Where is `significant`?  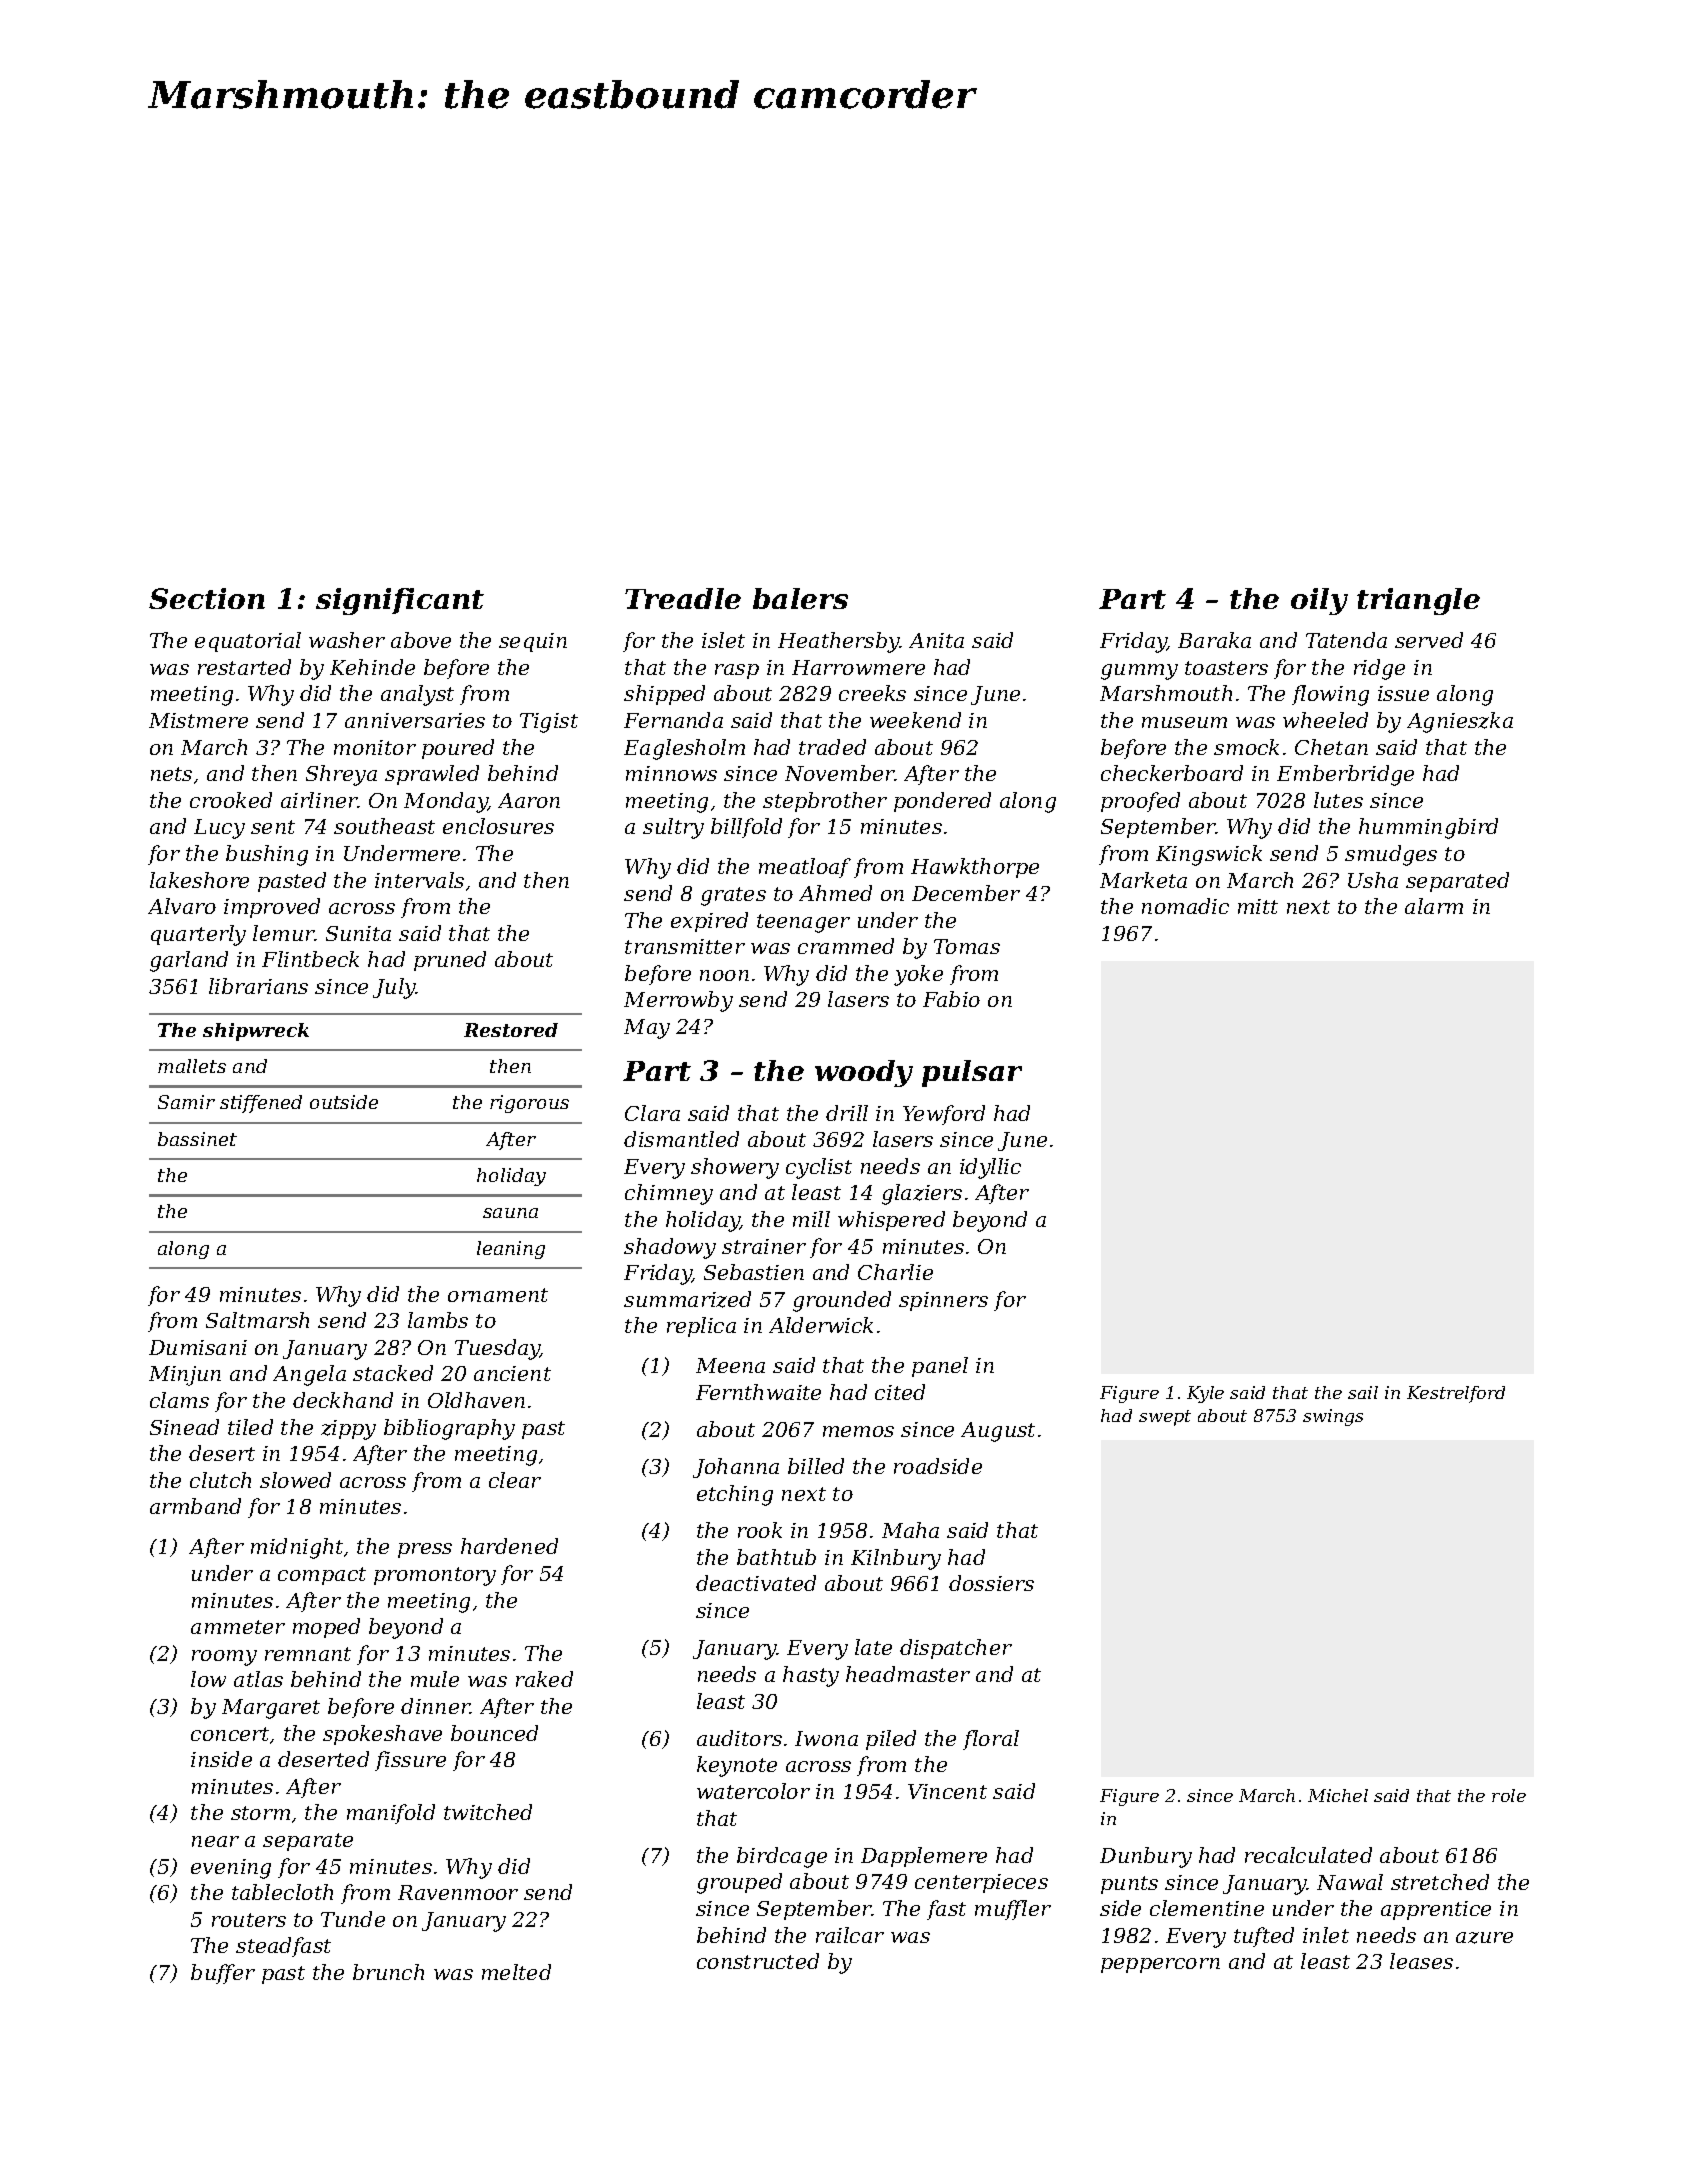
significant is located at coordinates (400, 601).
